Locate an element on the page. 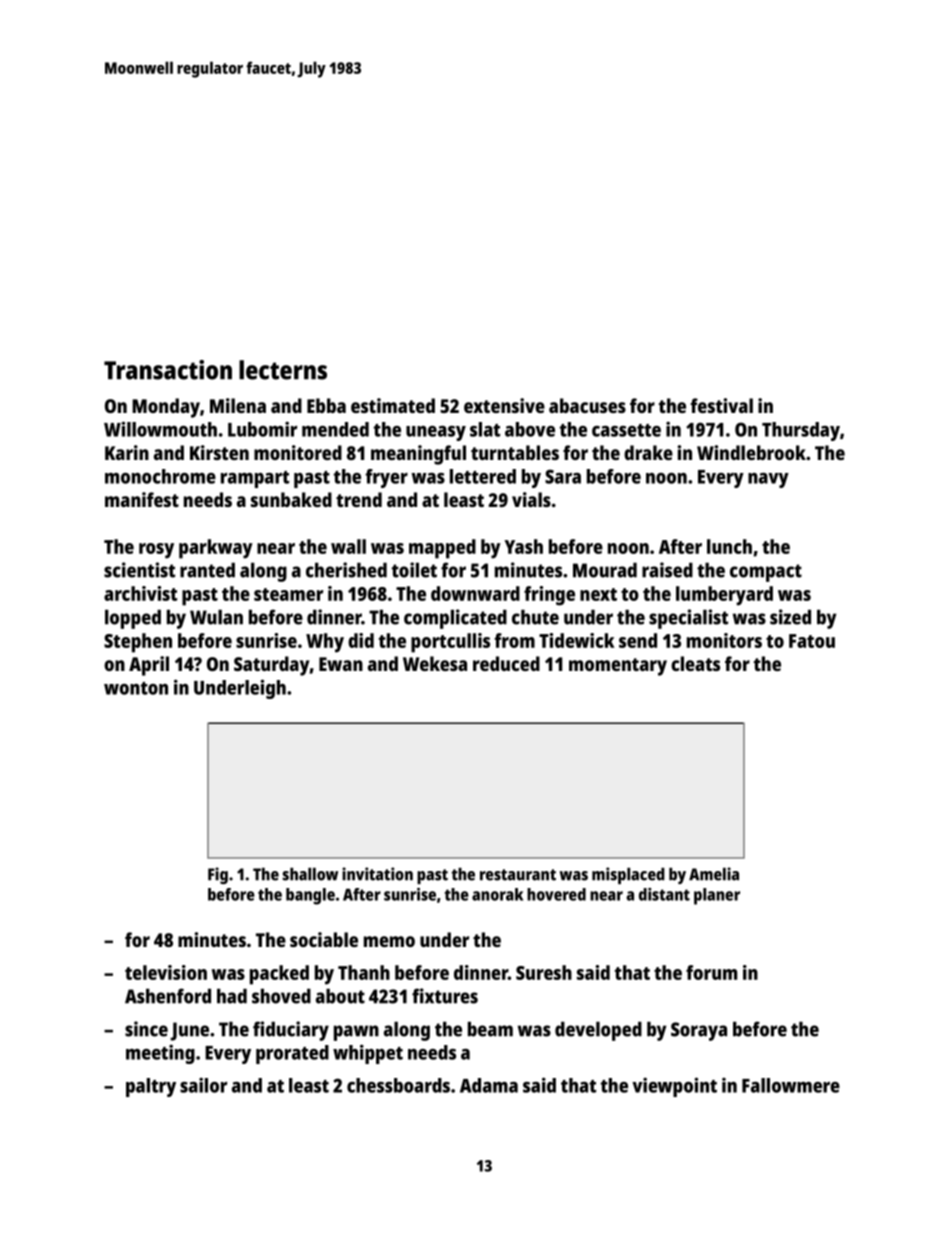 This document has width=952, height=1233. Amelia is located at coordinates (714, 874).
